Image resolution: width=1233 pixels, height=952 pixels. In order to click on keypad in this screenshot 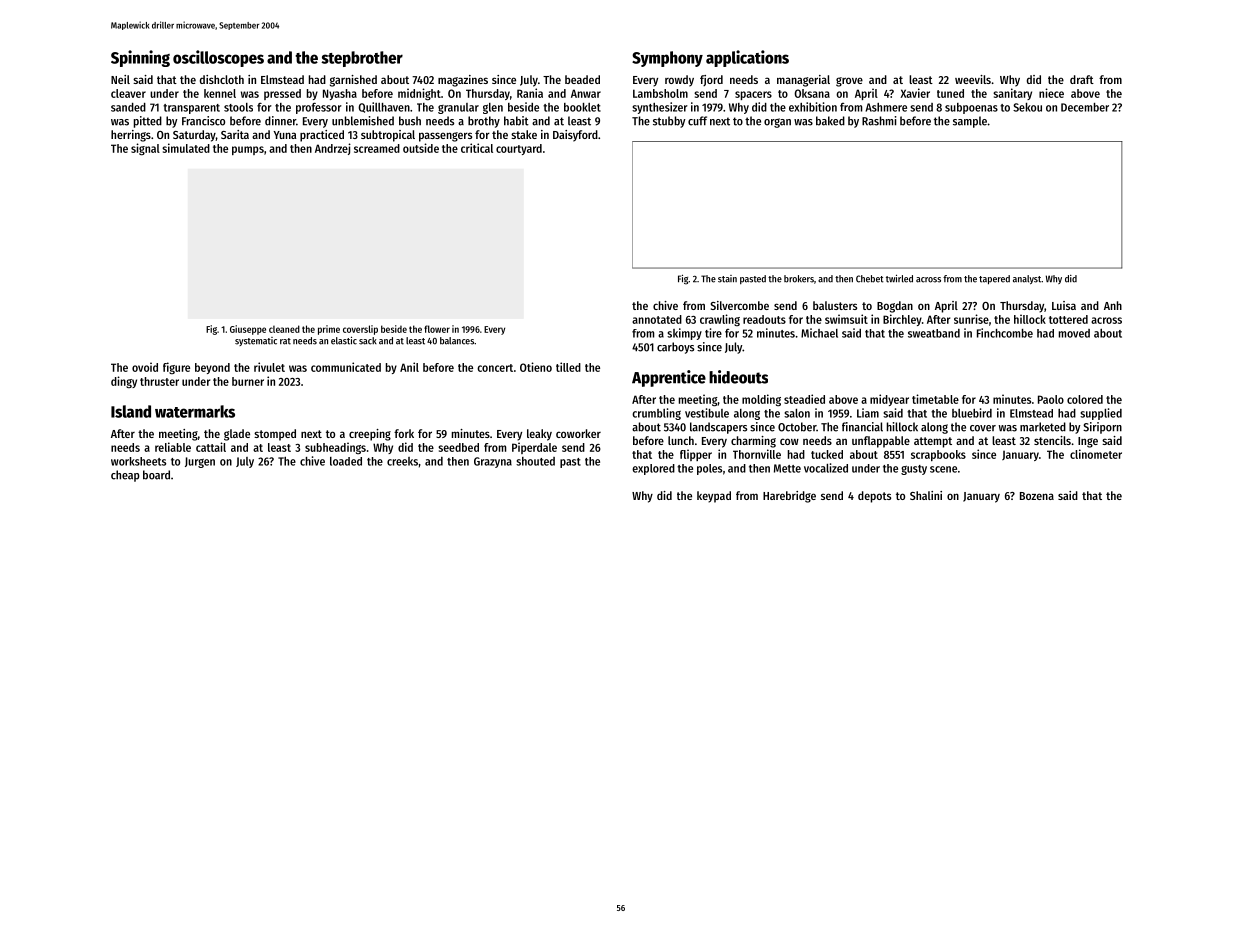, I will do `click(714, 497)`.
